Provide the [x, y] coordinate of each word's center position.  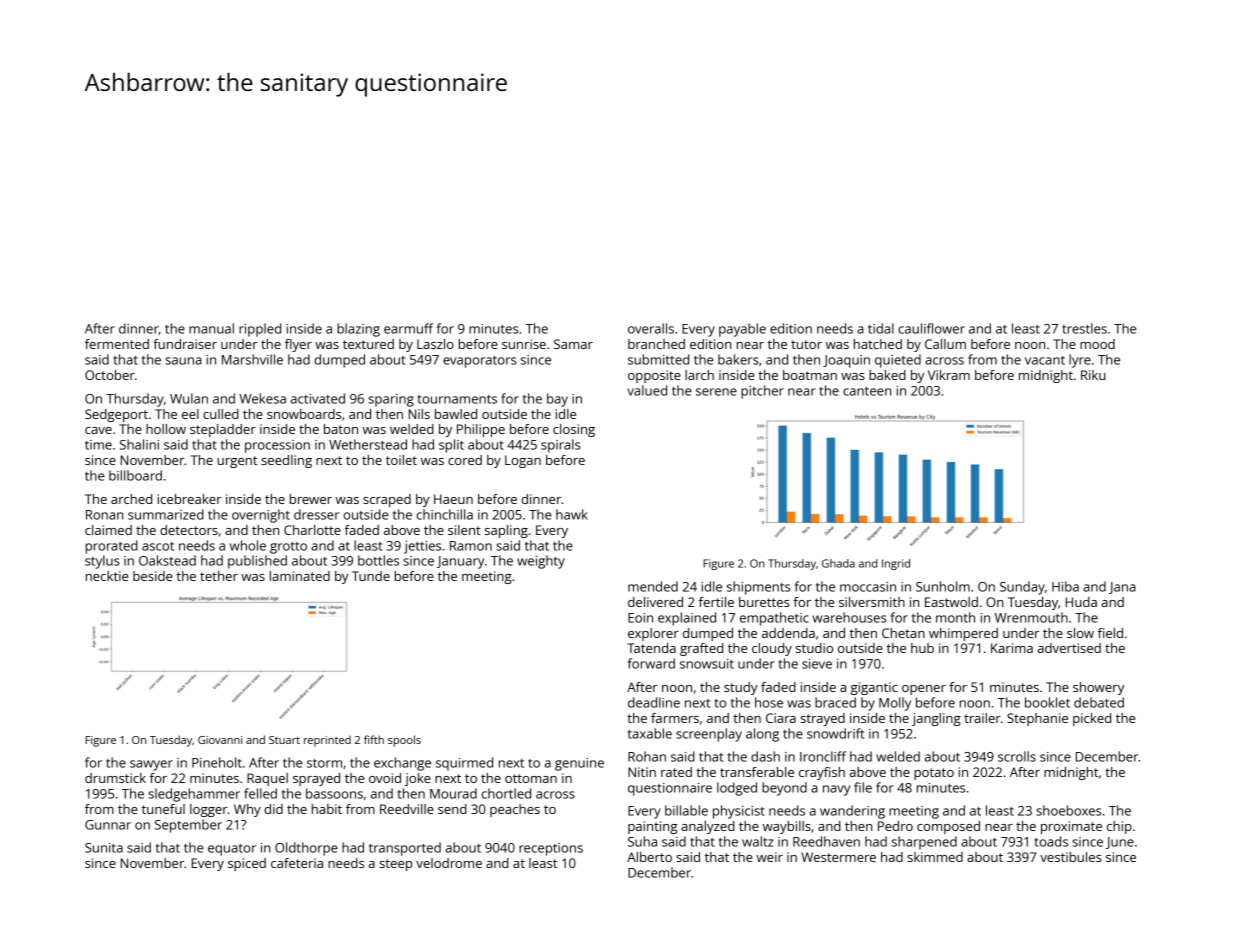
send [452, 809]
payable [742, 330]
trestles [1084, 328]
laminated [300, 576]
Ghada [838, 563]
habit [327, 809]
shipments [758, 588]
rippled [260, 330]
